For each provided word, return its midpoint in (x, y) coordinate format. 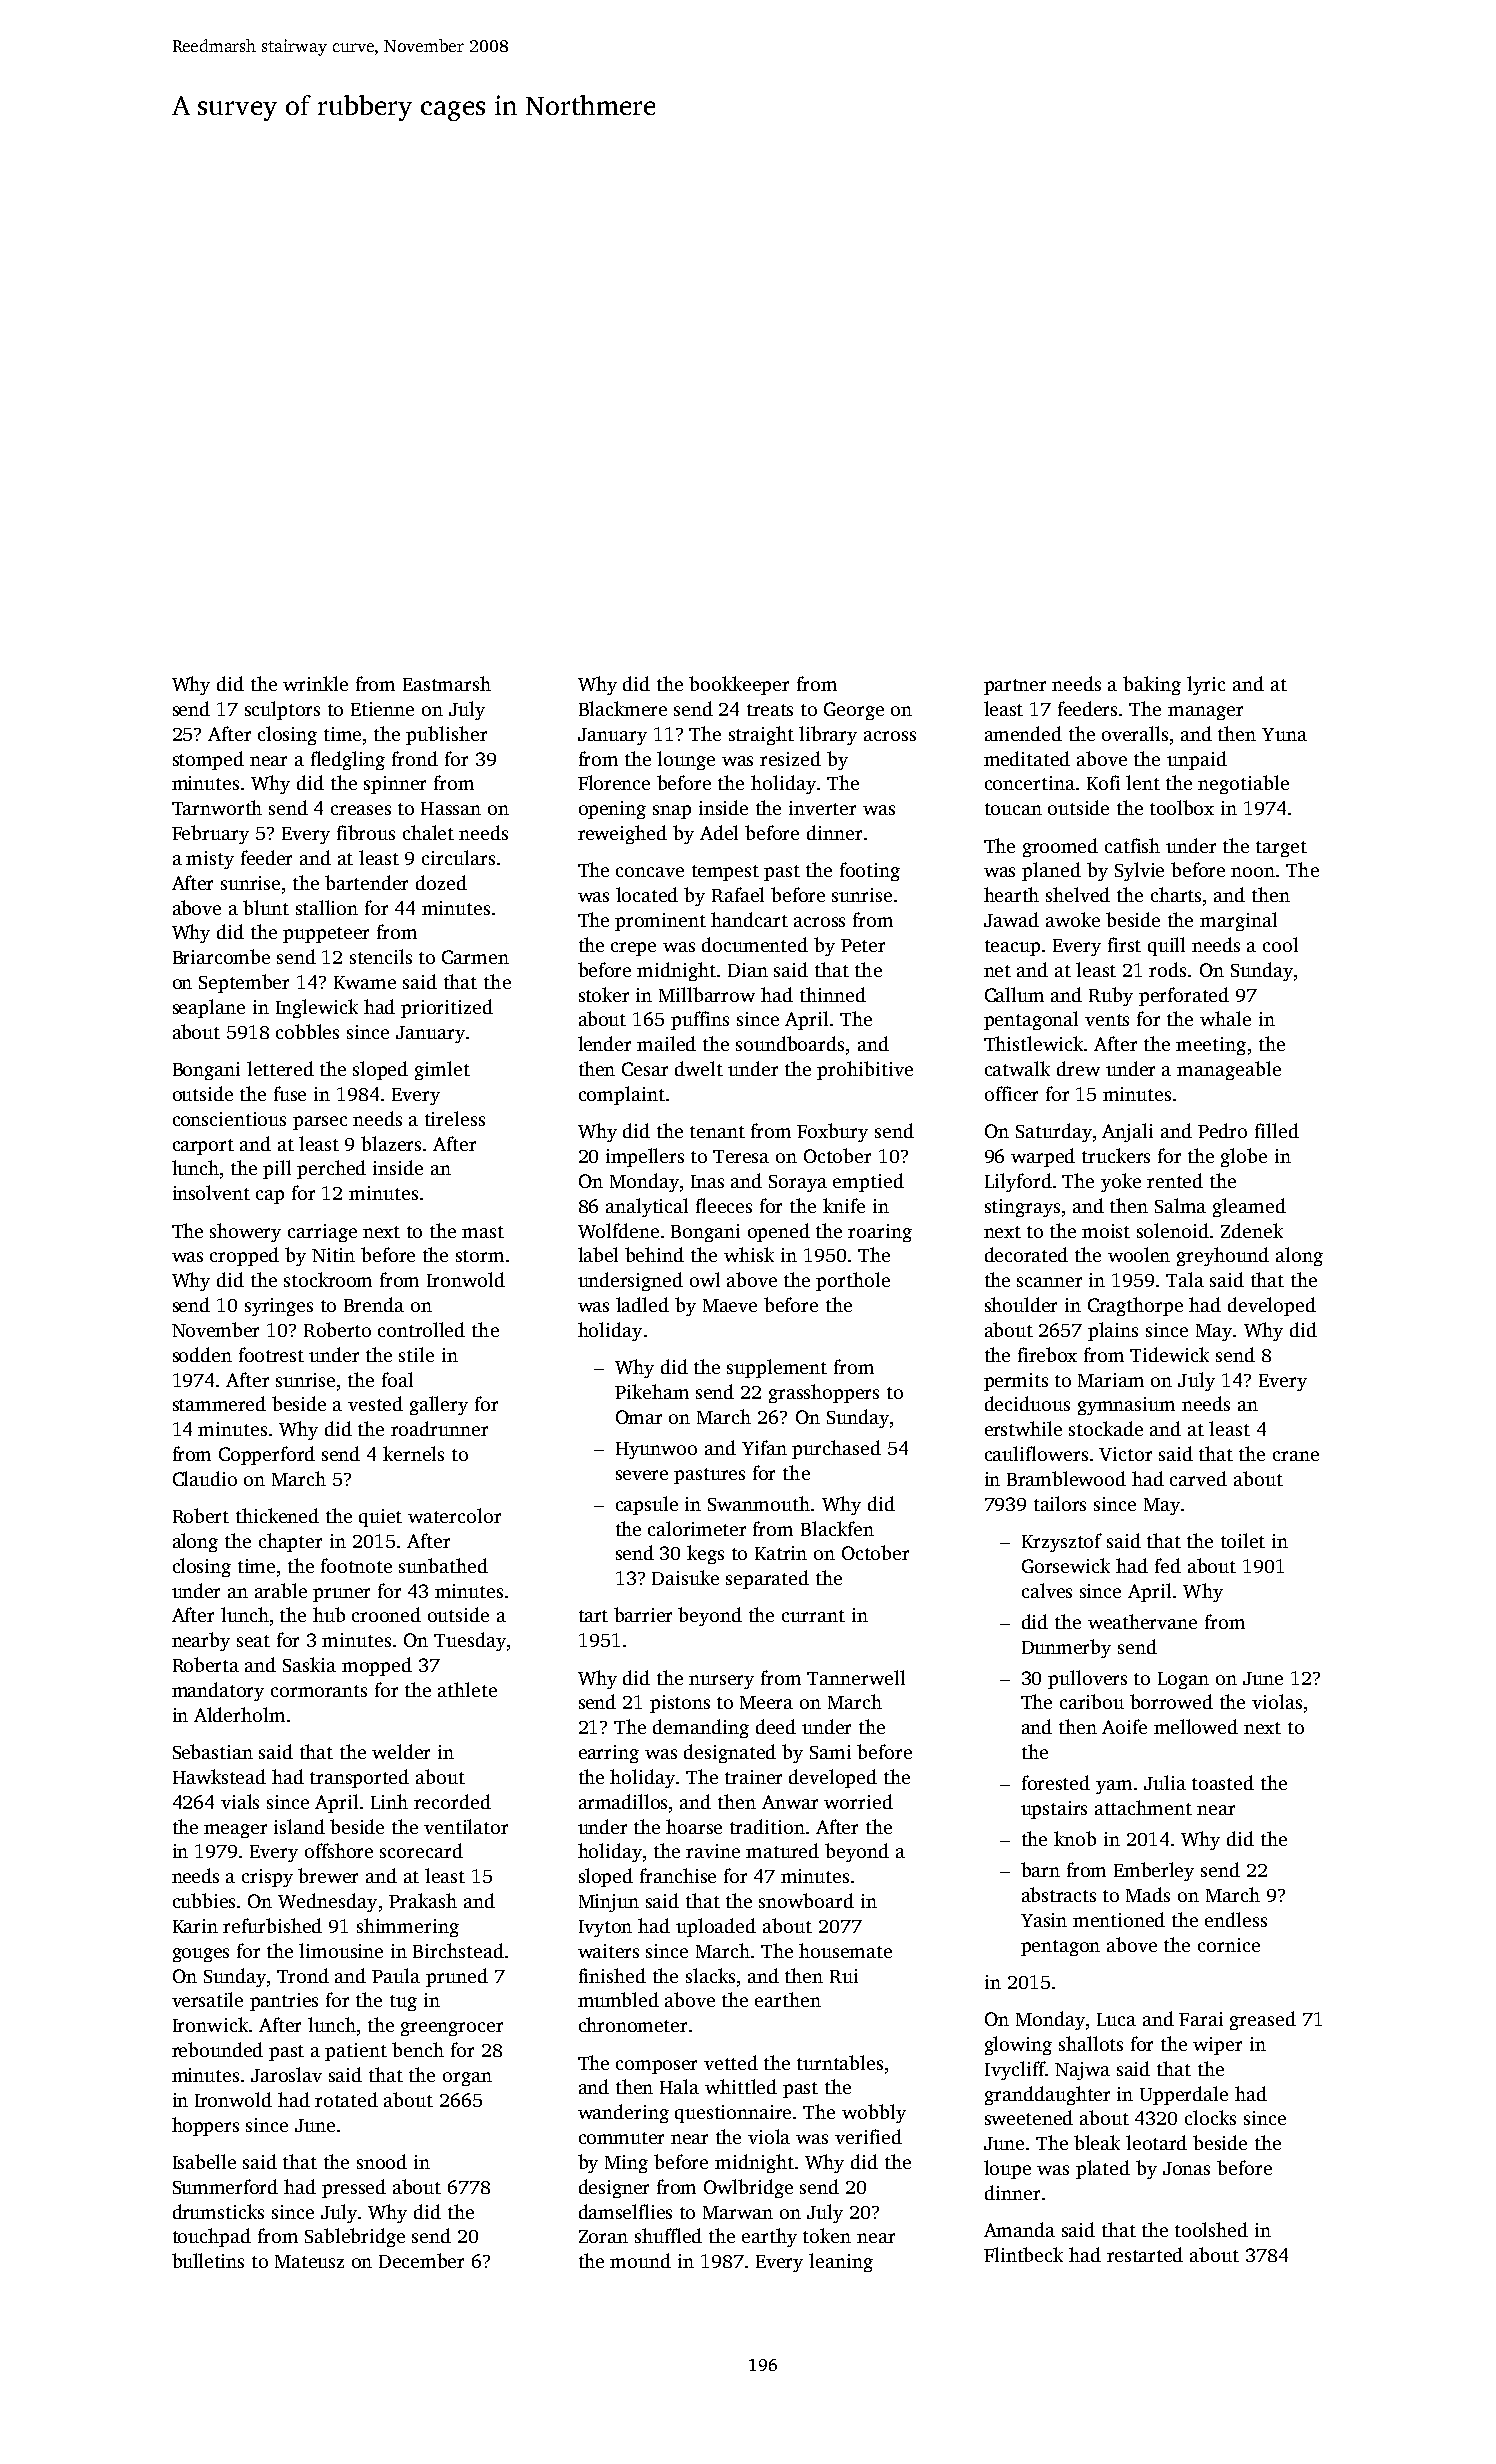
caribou (1092, 1701)
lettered (280, 1068)
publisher (446, 735)
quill (1166, 946)
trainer (753, 1777)
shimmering (408, 1927)
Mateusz (309, 2261)
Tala (1185, 1279)
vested (375, 1403)
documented (755, 944)
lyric (1206, 685)
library (828, 735)
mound (640, 2260)
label (598, 1254)
